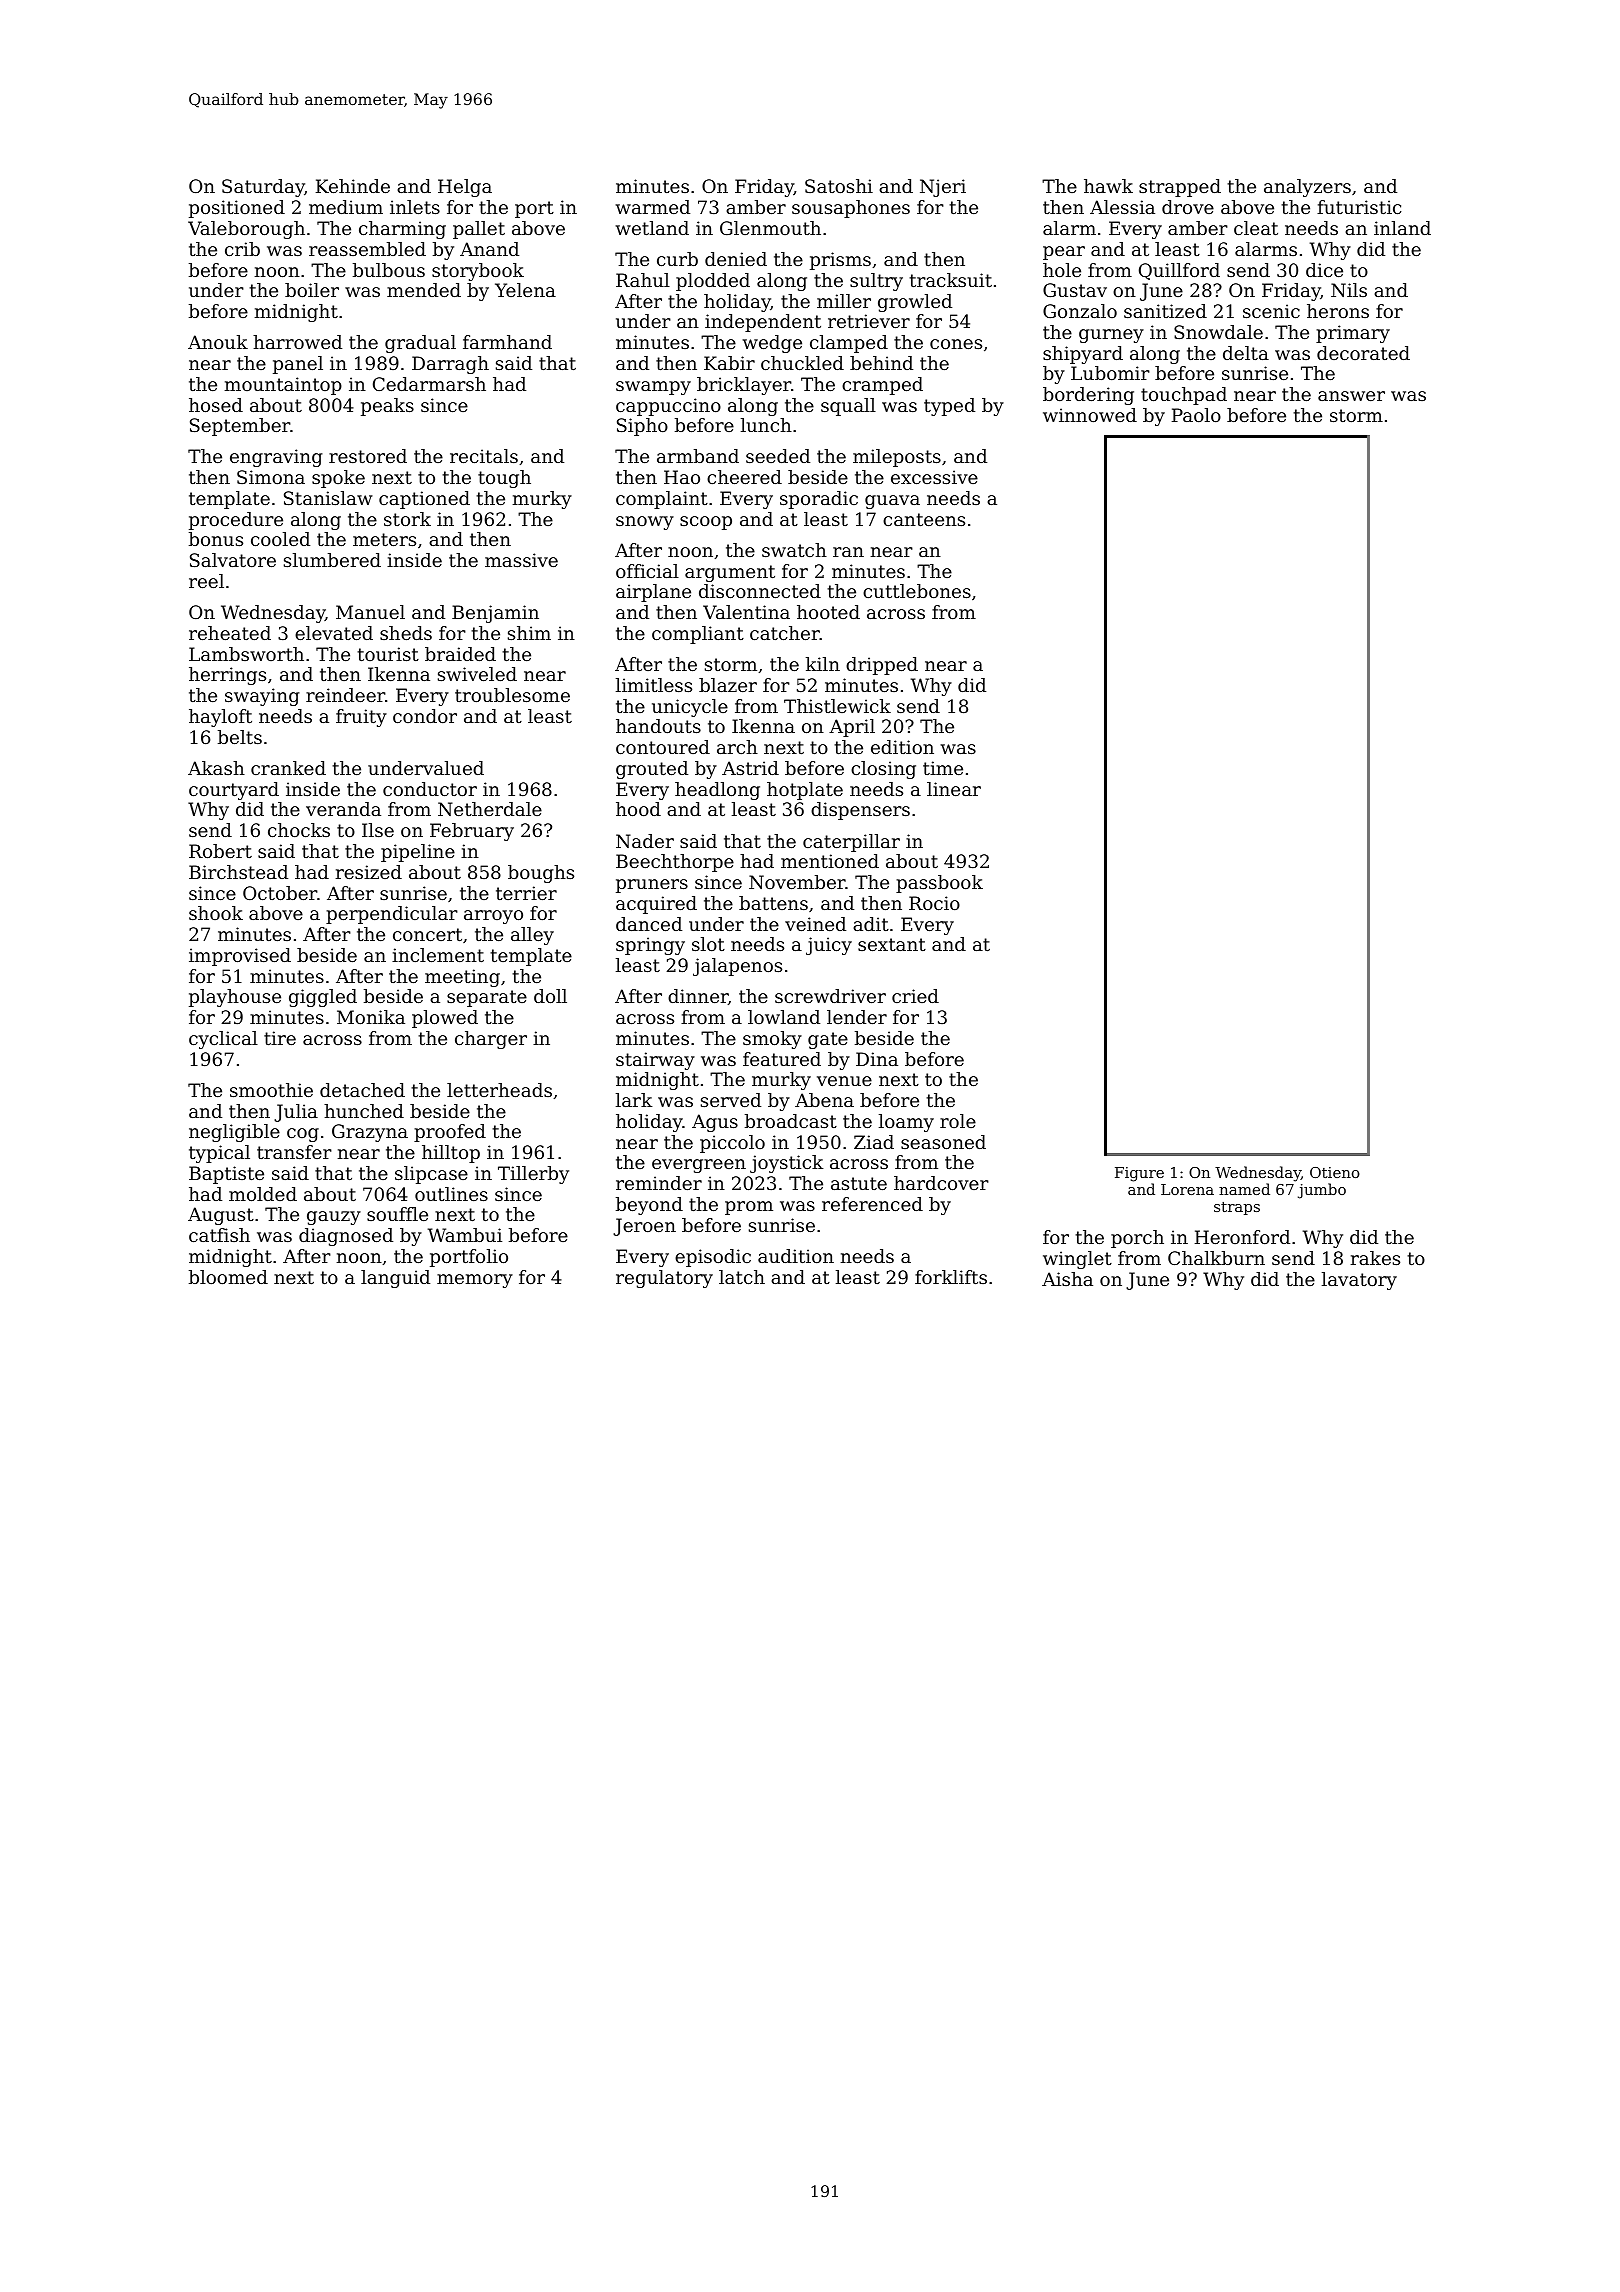  What do you see at coordinates (465, 188) in the document?
I see `Helga` at bounding box center [465, 188].
